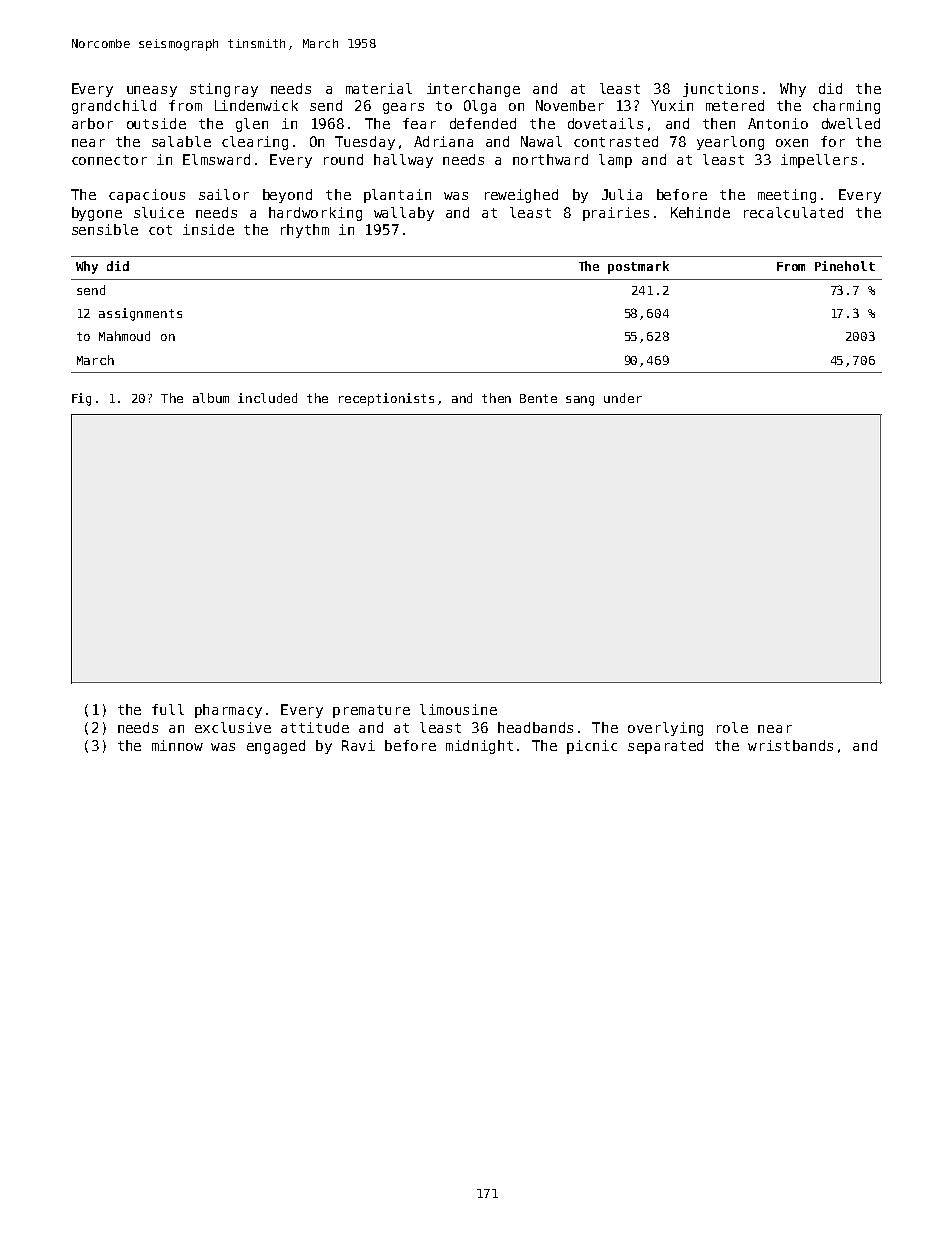 This screenshot has height=1233, width=952. I want to click on under, so click(623, 398).
